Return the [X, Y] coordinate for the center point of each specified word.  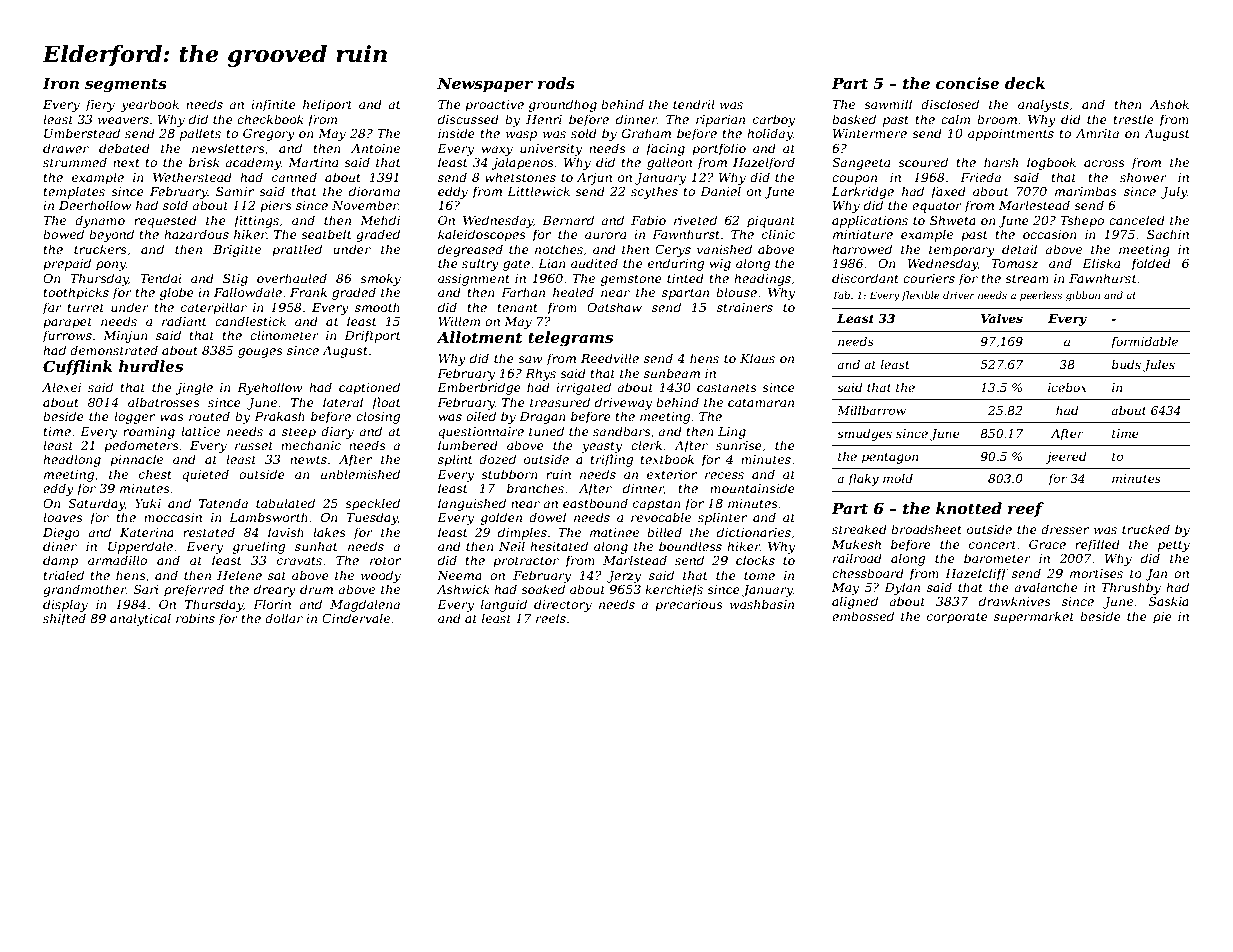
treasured [560, 402]
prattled [297, 250]
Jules [1159, 365]
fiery [100, 105]
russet [254, 445]
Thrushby [1131, 588]
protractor [526, 562]
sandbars [622, 431]
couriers [929, 278]
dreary [275, 590]
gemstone [631, 280]
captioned [369, 388]
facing [665, 149]
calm [955, 119]
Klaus [757, 358]
